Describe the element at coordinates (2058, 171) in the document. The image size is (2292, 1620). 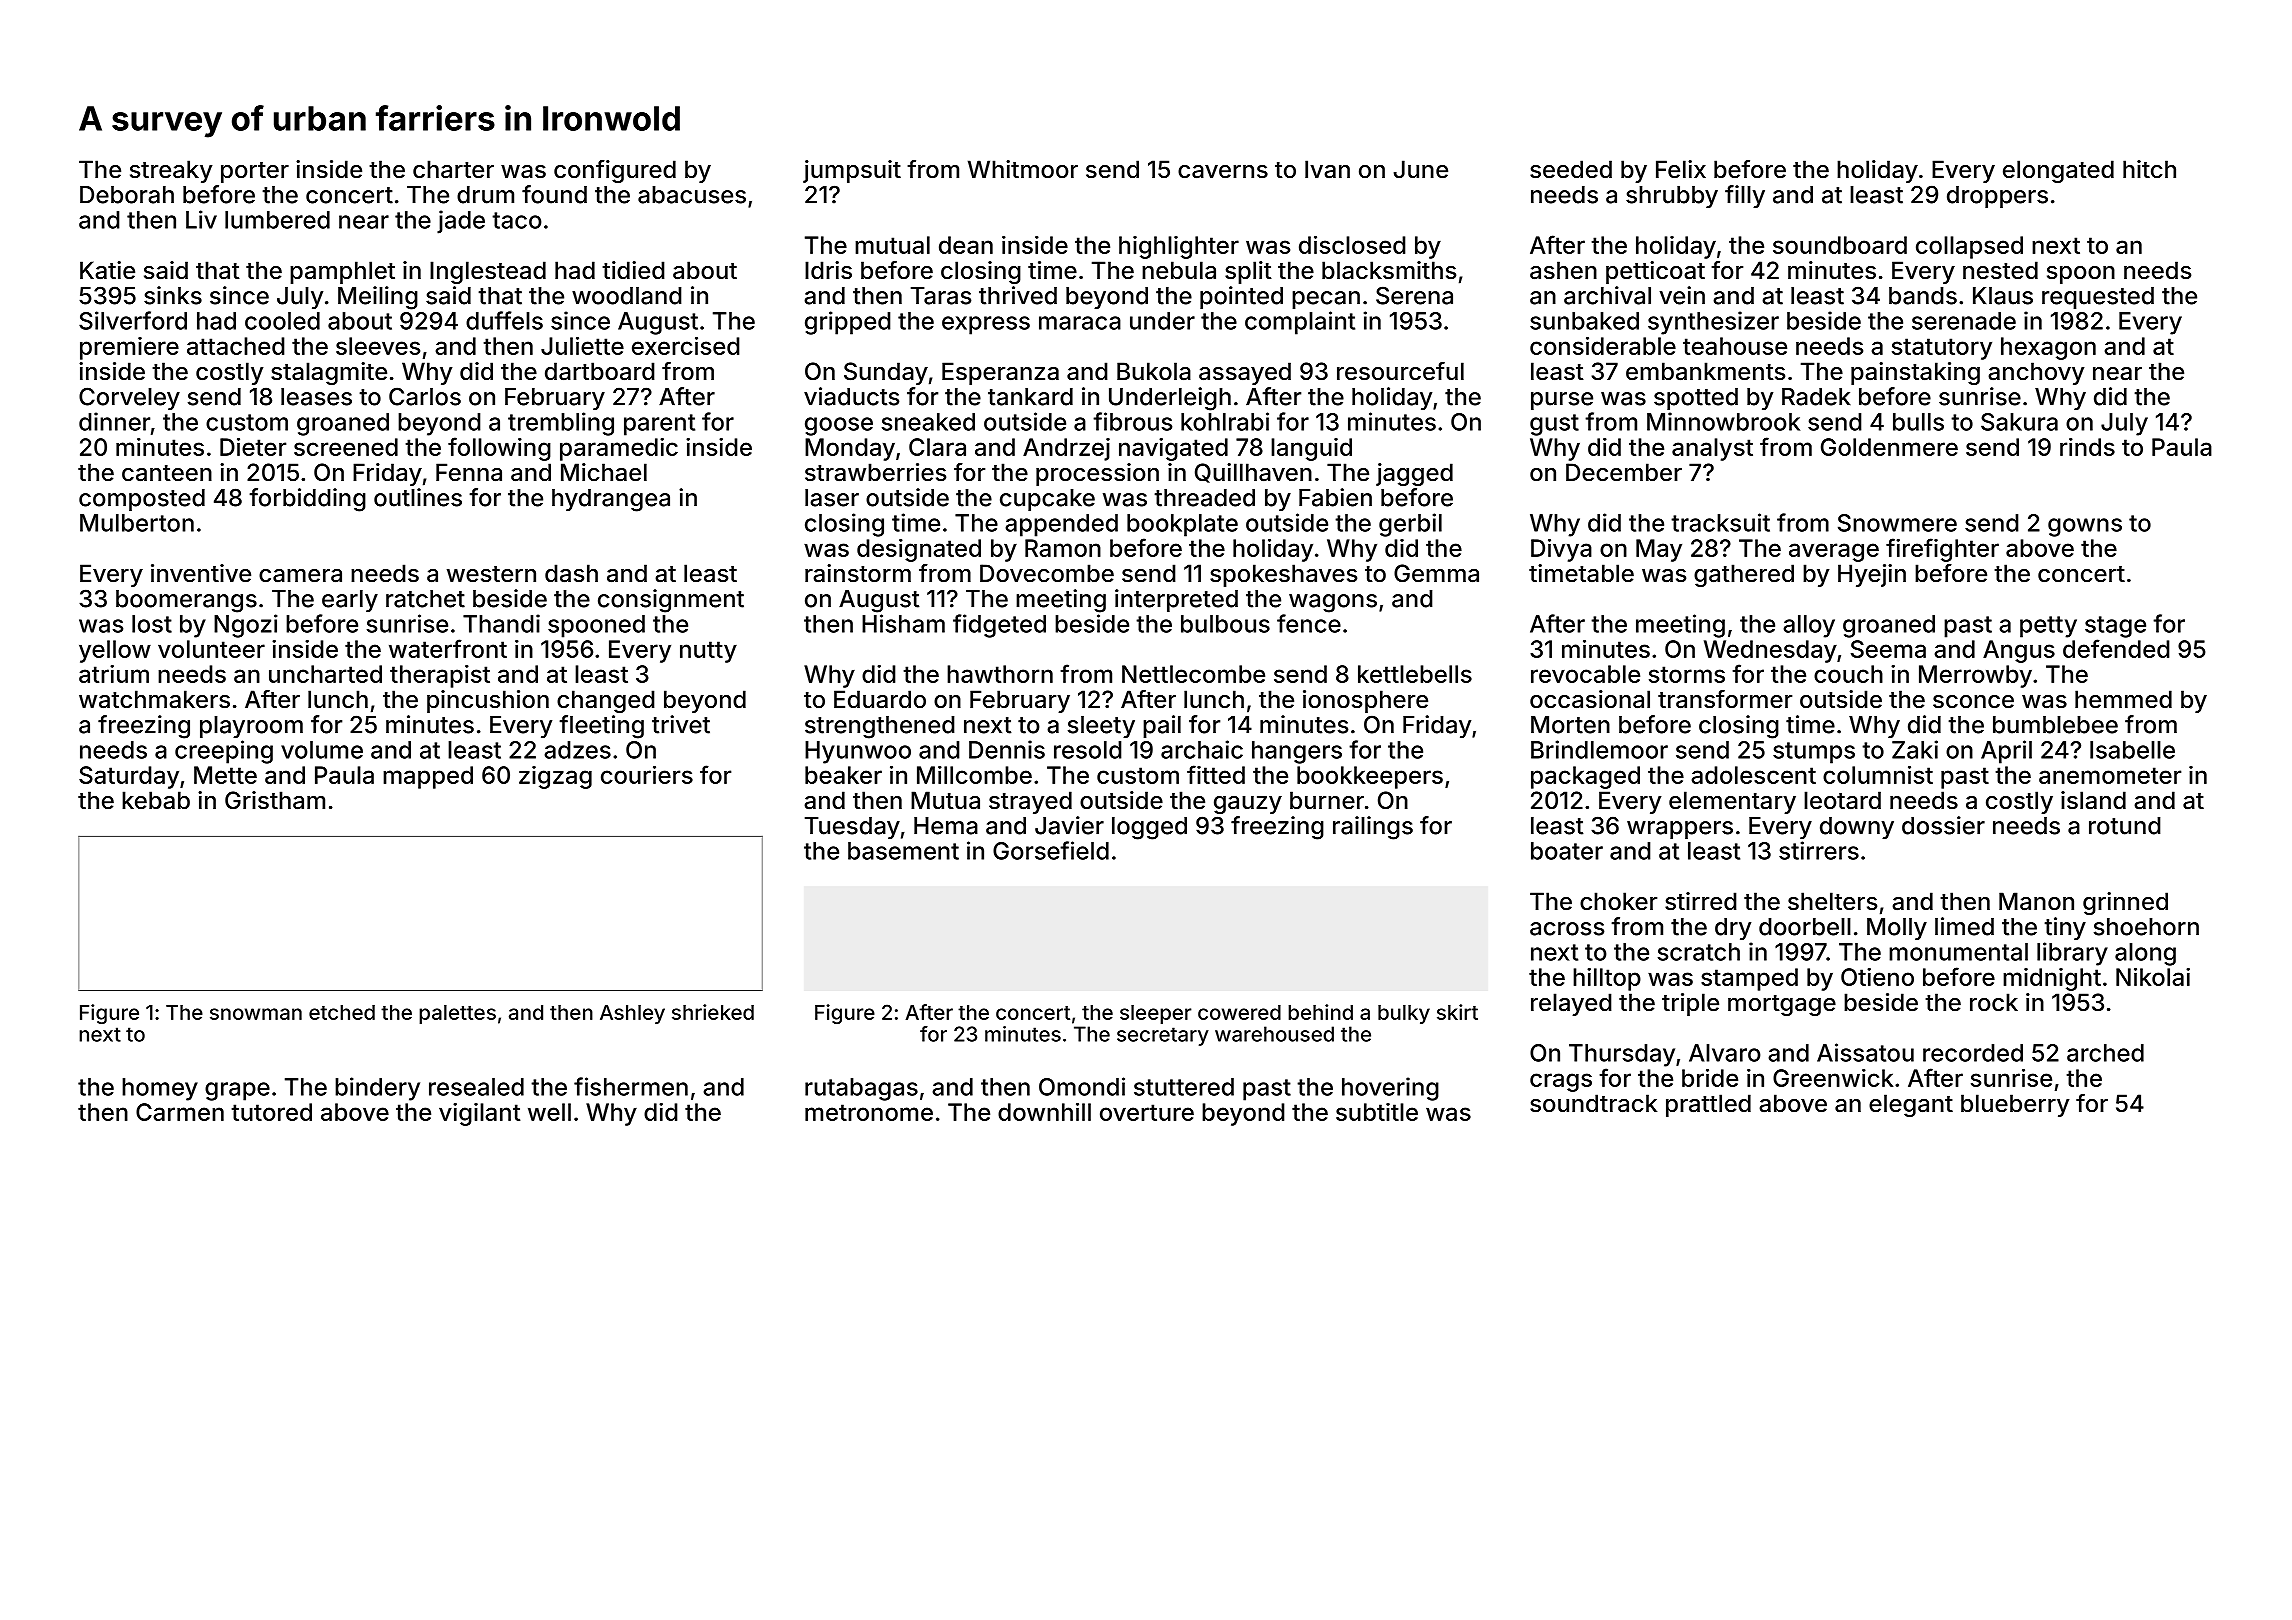
I see `elongated` at that location.
